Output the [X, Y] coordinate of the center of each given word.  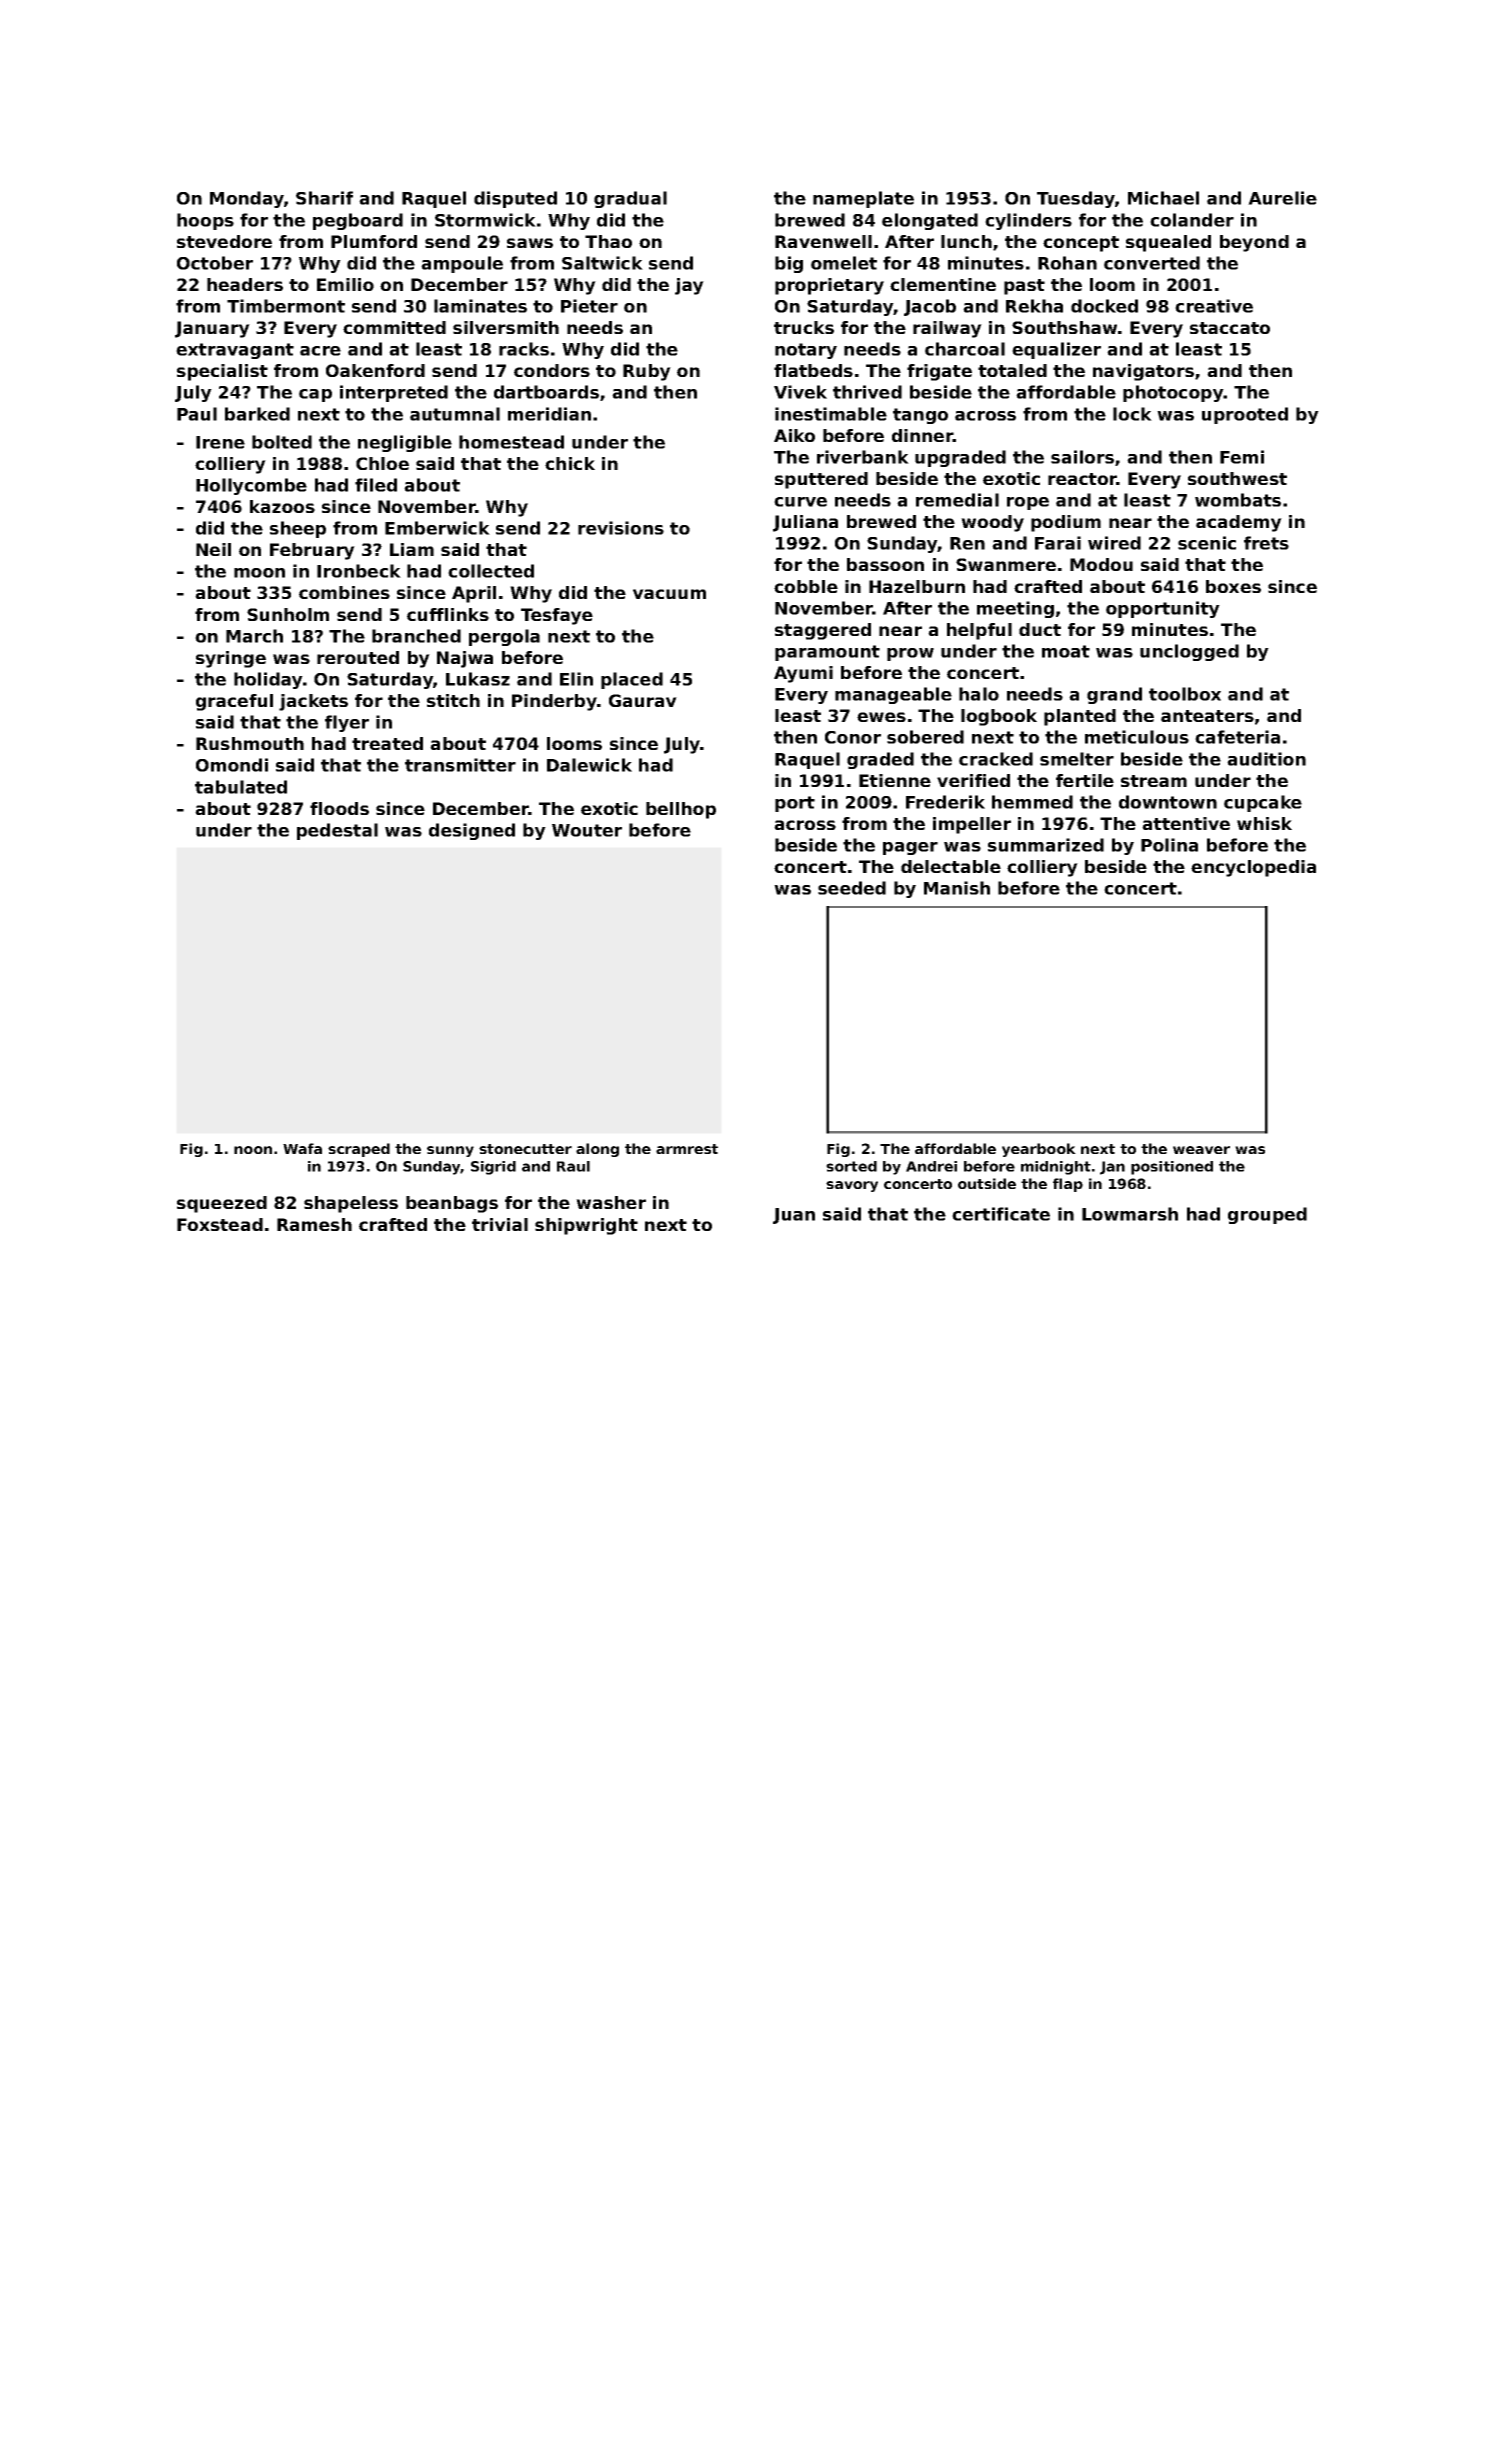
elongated [930, 221]
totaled [1012, 370]
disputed [515, 199]
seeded [852, 888]
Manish [957, 888]
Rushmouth [250, 743]
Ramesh [314, 1224]
